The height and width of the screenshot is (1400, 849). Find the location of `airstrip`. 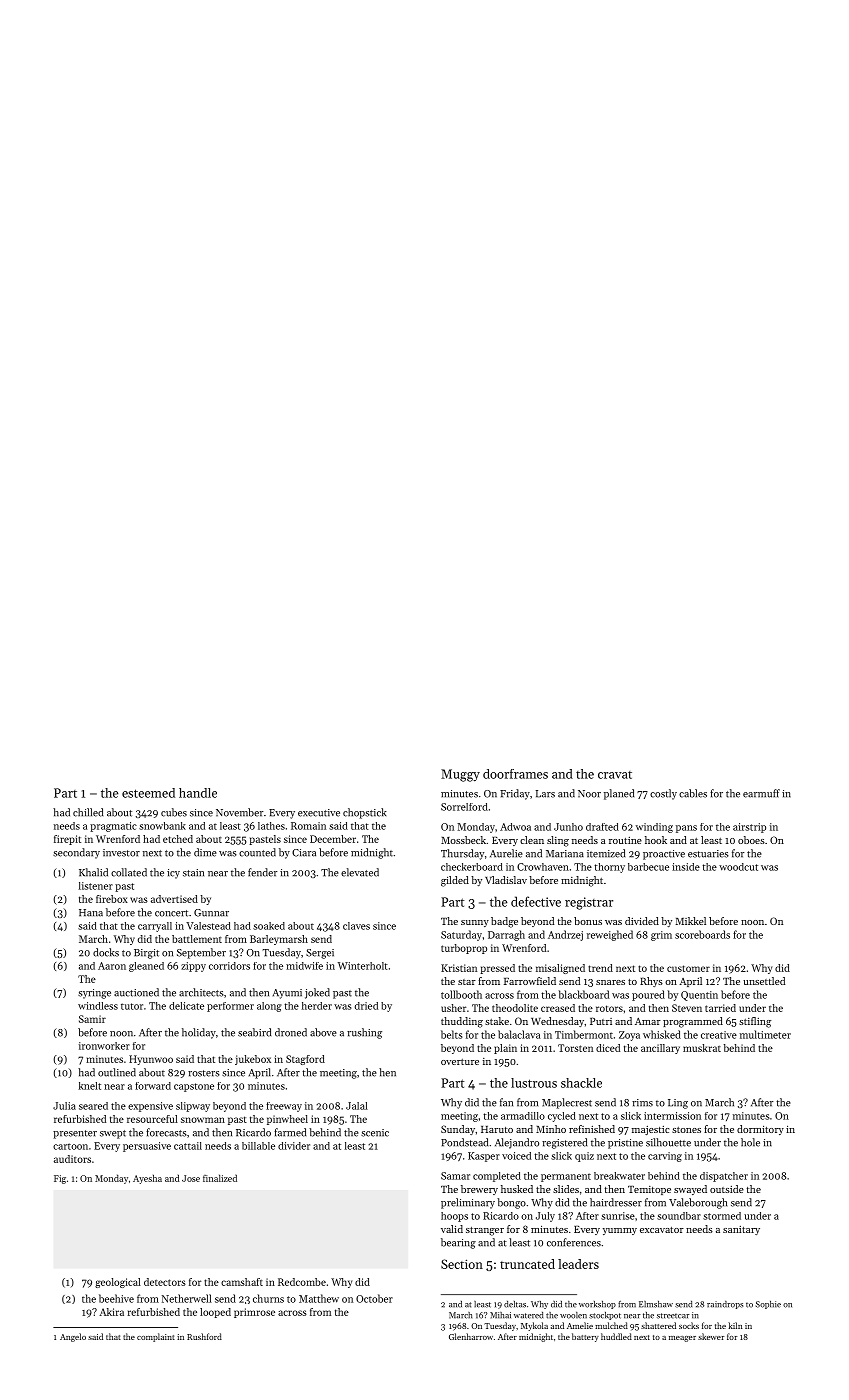

airstrip is located at coordinates (749, 828).
